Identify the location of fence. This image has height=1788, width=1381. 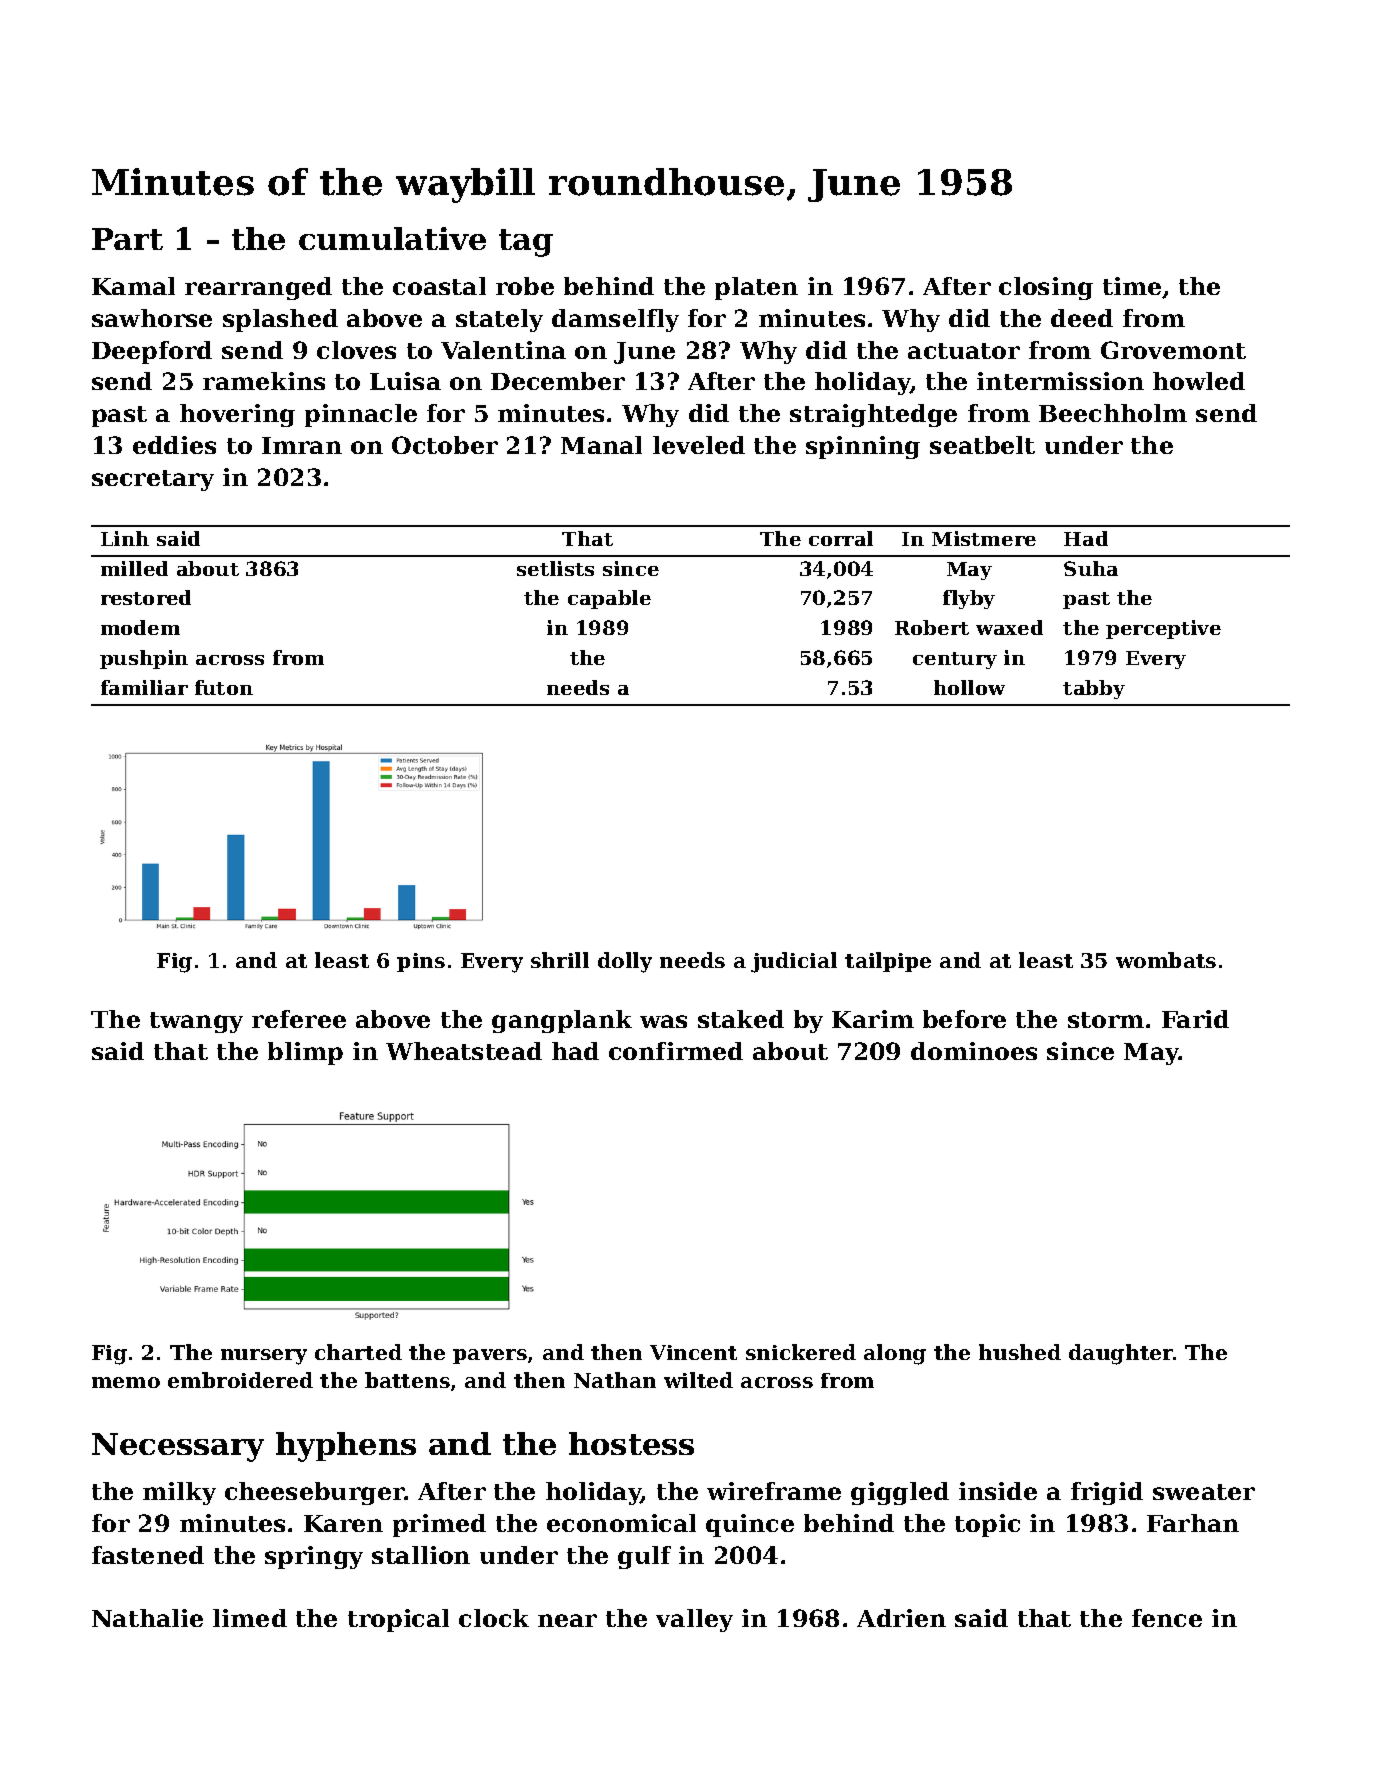
(1167, 1618).
